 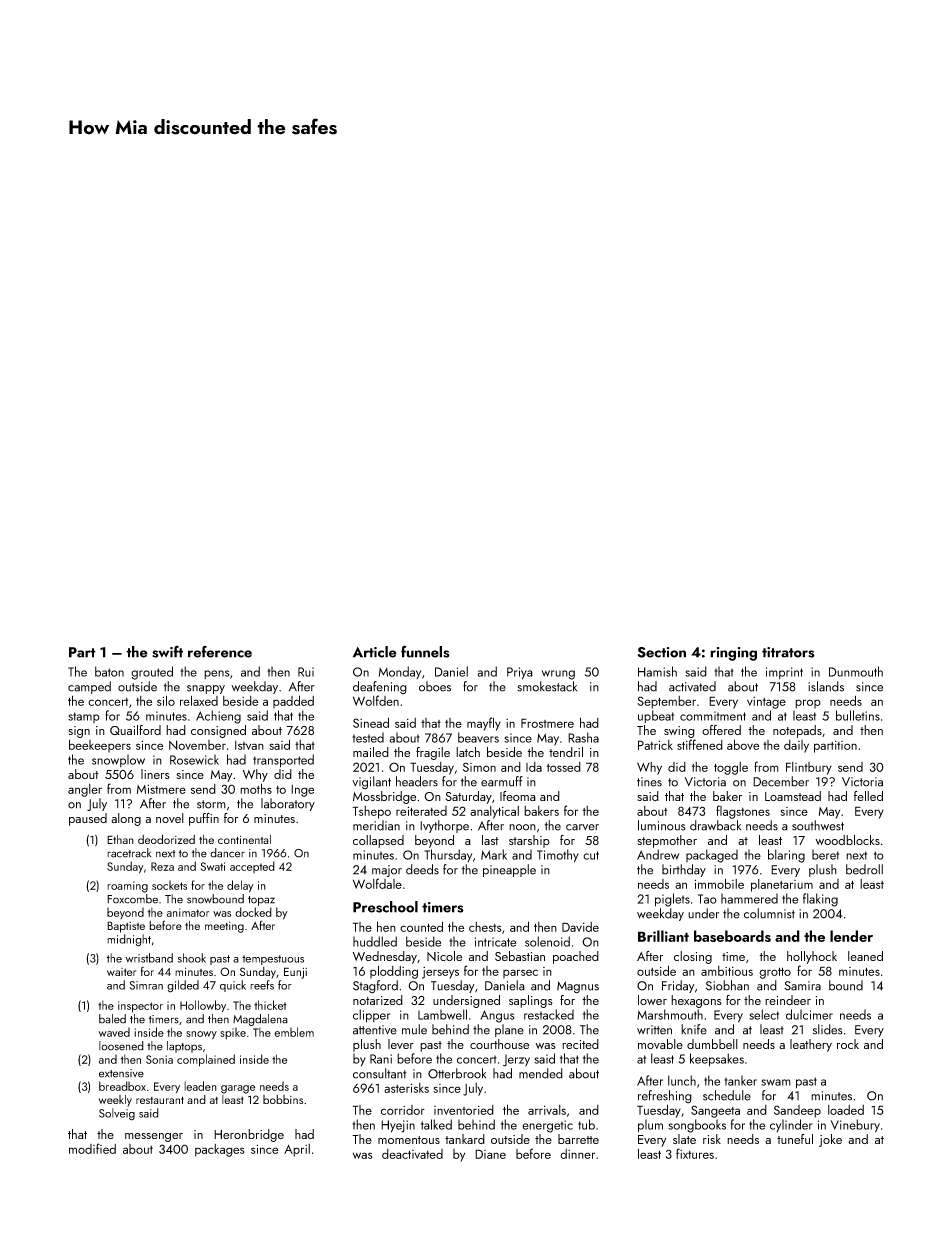 I want to click on swift, so click(x=167, y=652).
